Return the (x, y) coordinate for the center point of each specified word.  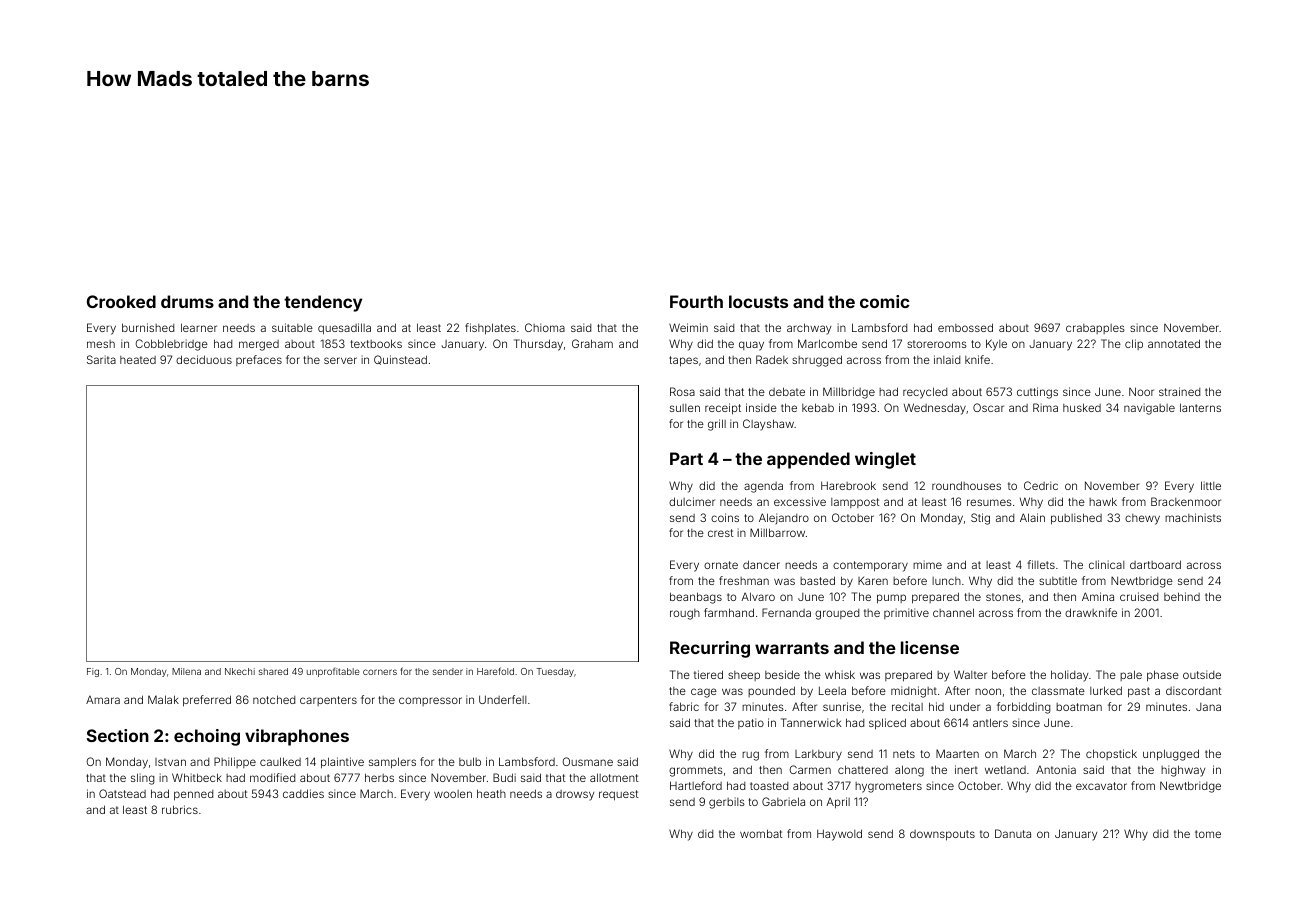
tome (1208, 834)
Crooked (121, 301)
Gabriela (783, 801)
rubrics (180, 809)
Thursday (538, 345)
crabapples (1095, 329)
